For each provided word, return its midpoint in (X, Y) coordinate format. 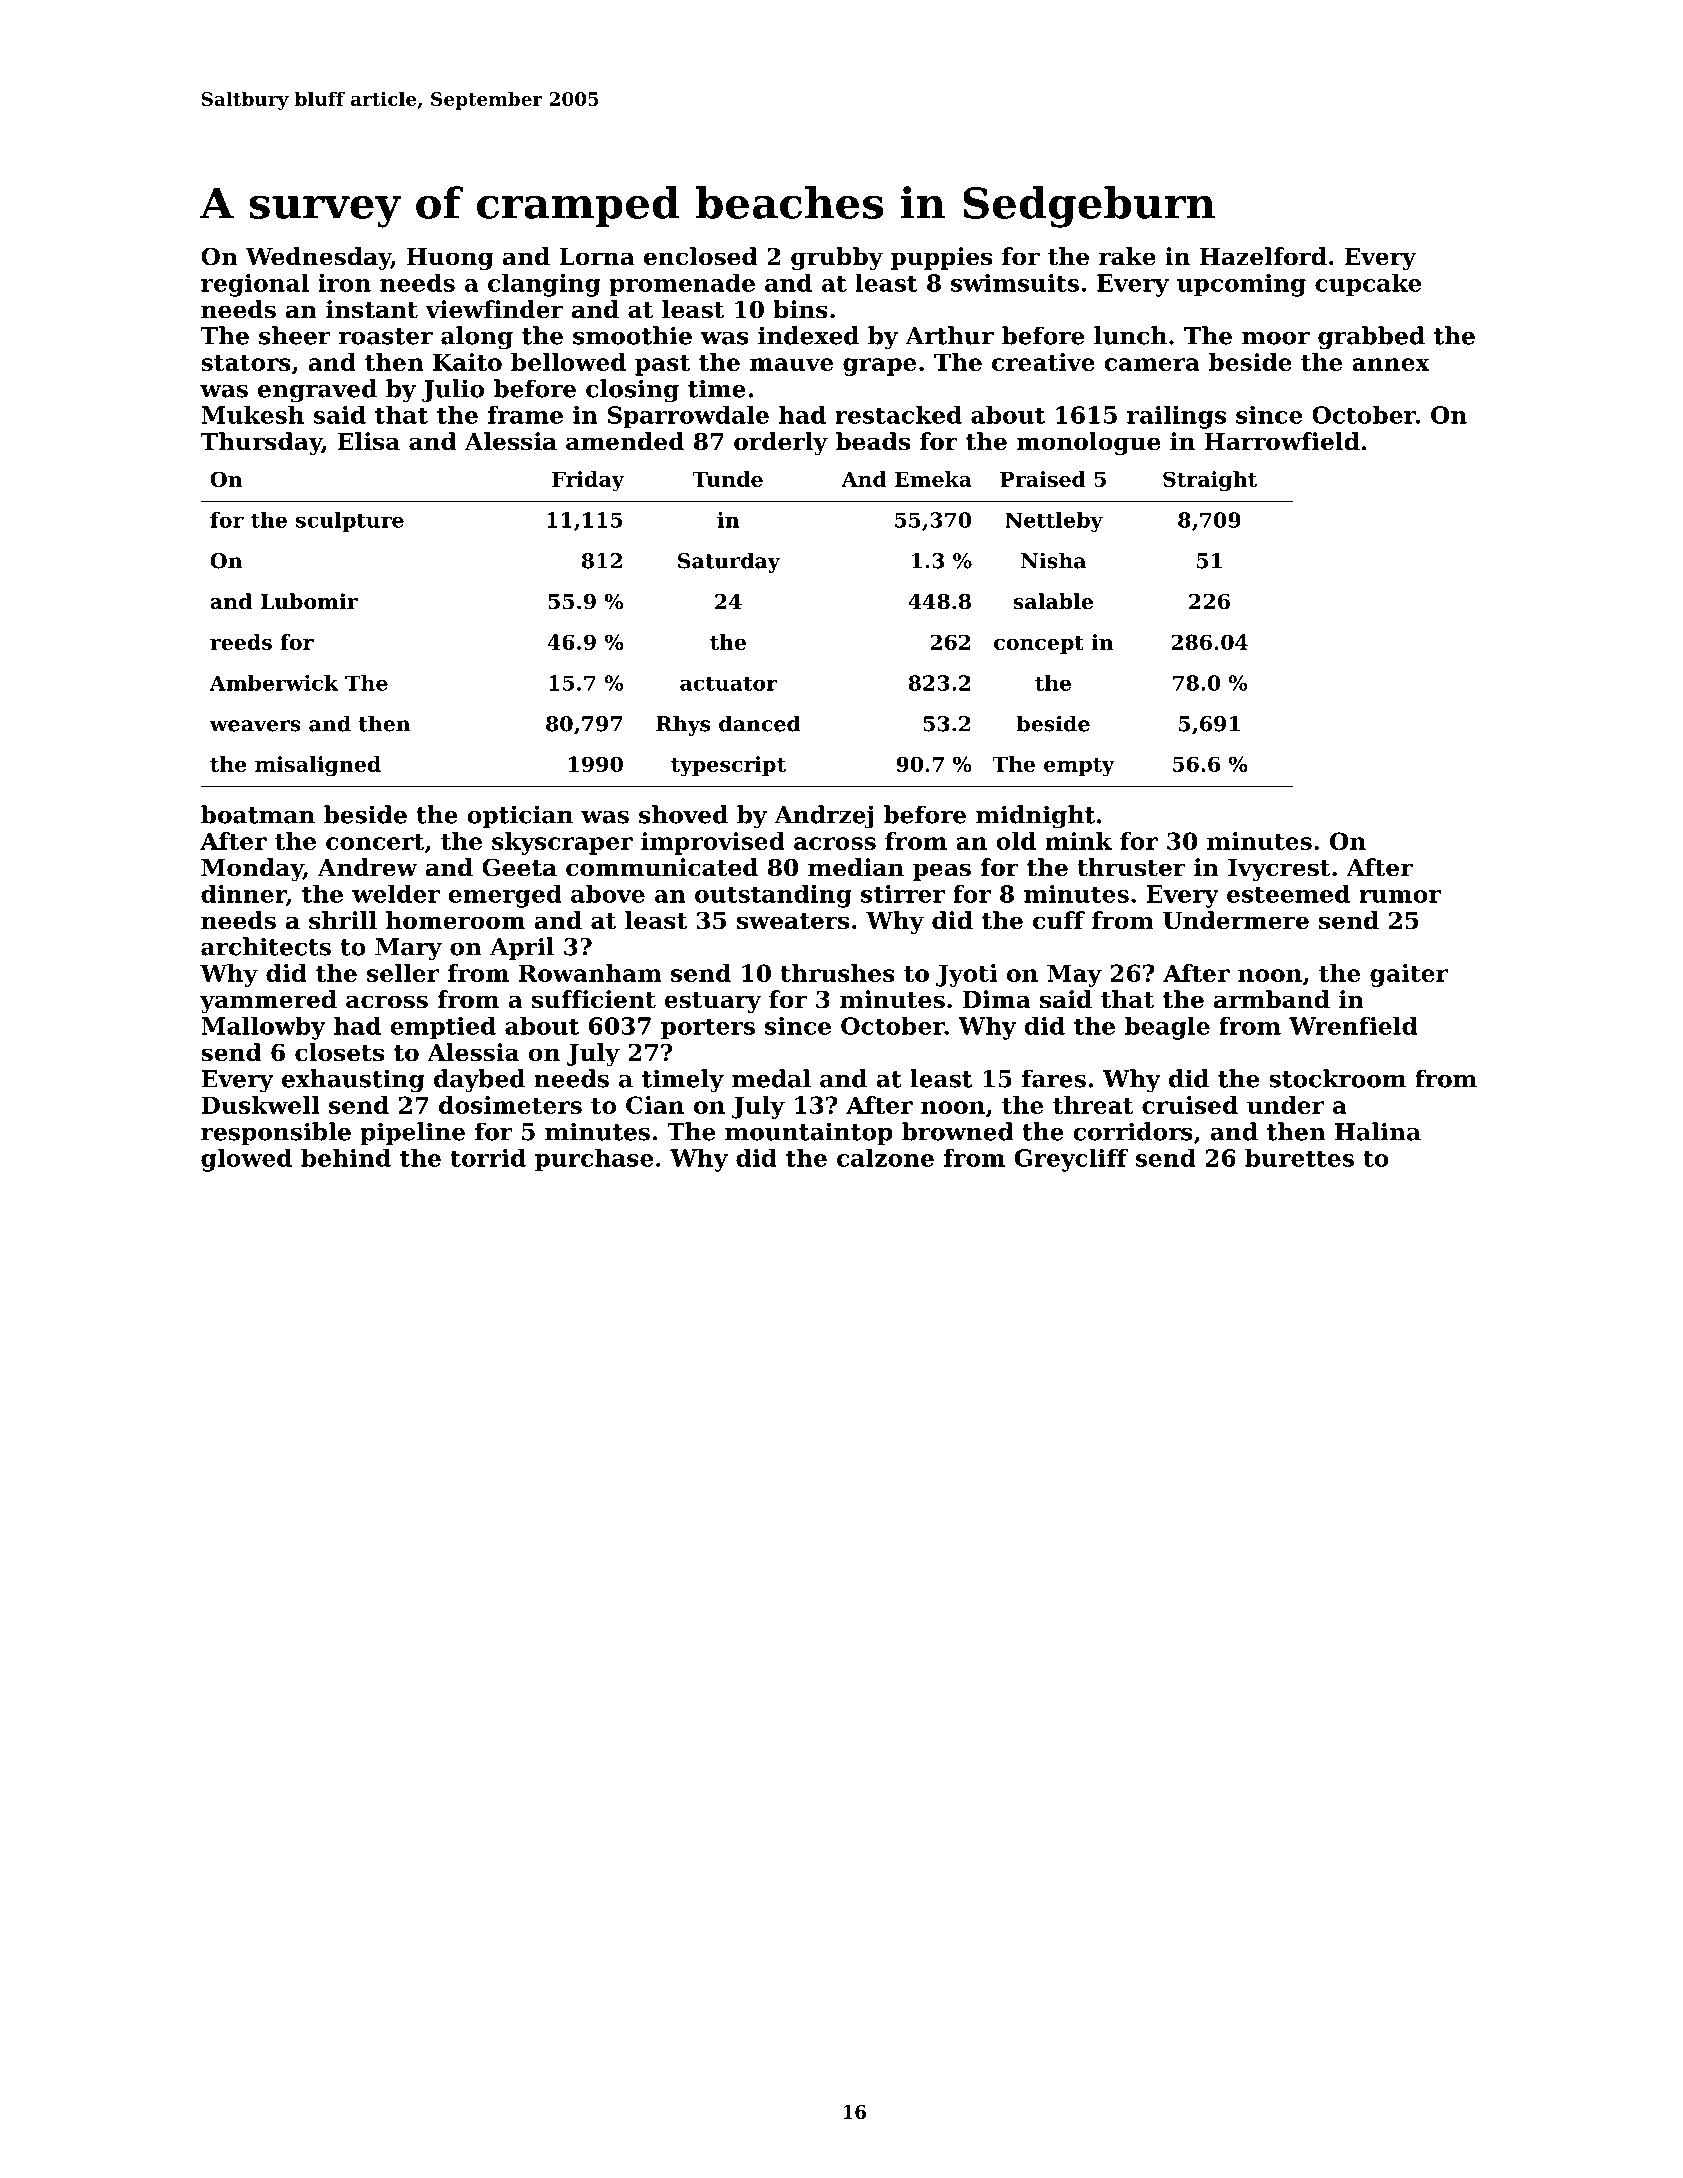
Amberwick (273, 683)
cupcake (1368, 285)
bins (800, 309)
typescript (728, 766)
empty (1079, 767)
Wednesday (318, 258)
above (608, 893)
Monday (252, 869)
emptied (443, 1028)
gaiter (1409, 975)
